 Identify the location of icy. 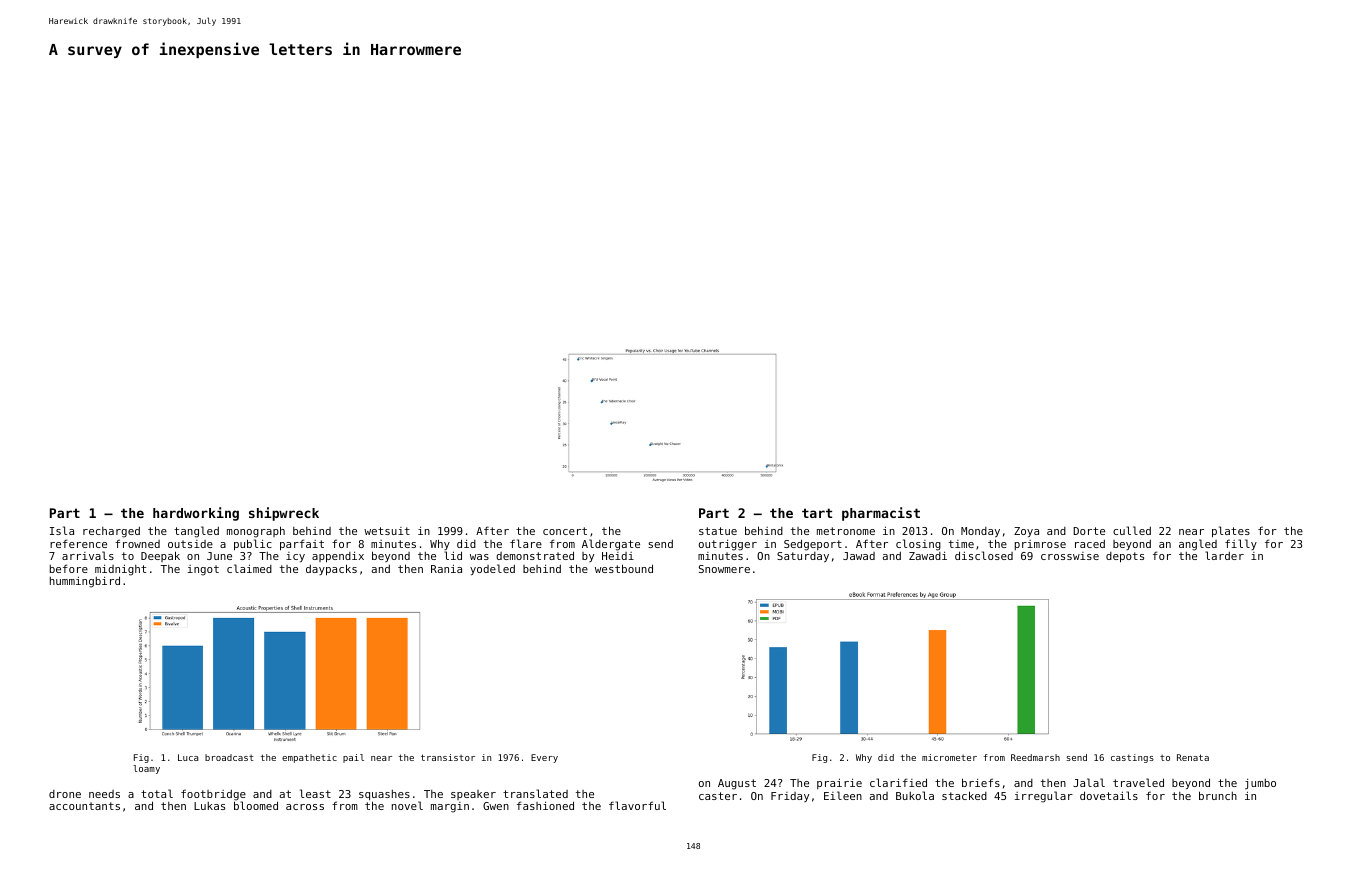
(295, 557).
